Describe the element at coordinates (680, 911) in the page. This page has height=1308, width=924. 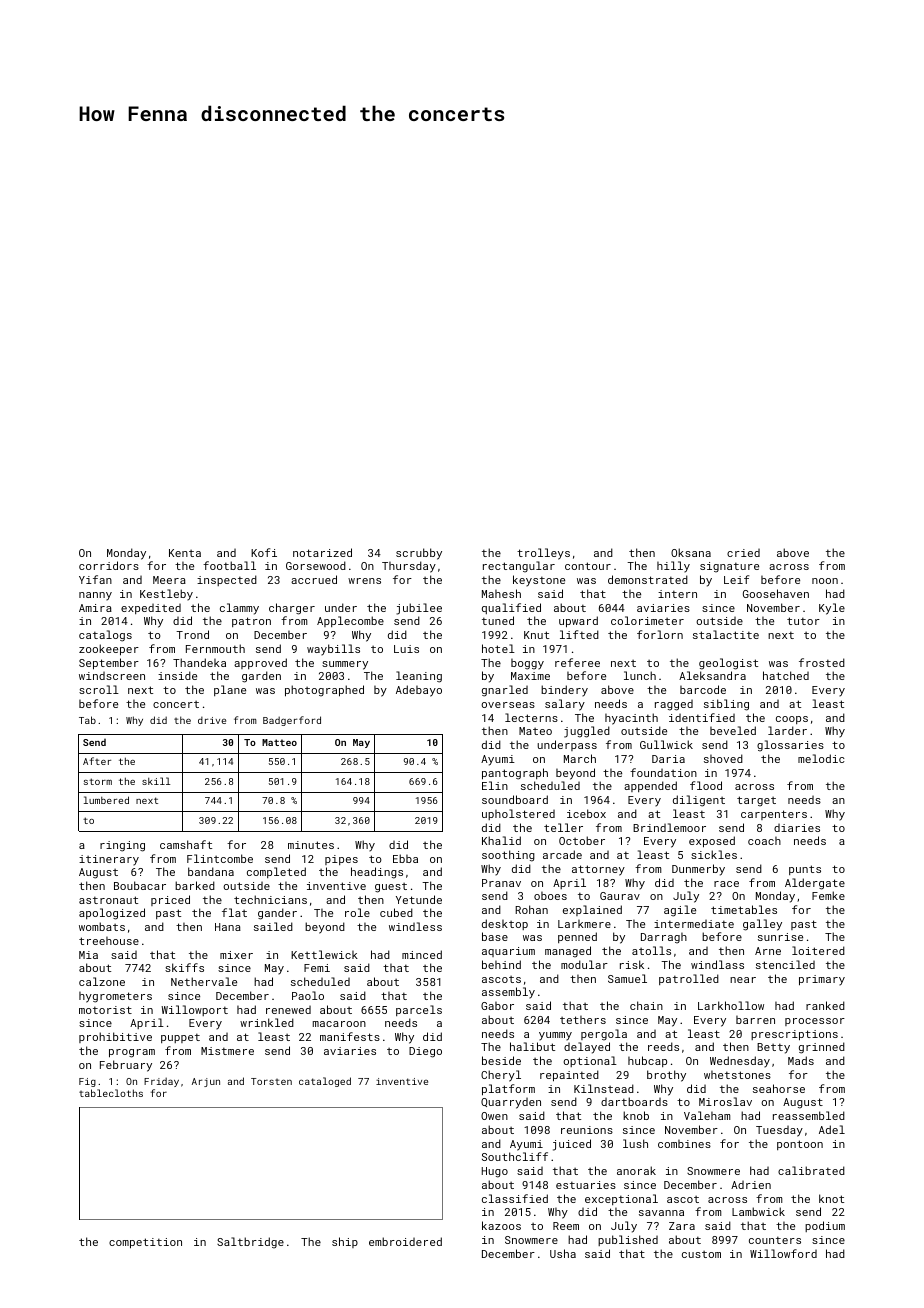
I see `agile` at that location.
